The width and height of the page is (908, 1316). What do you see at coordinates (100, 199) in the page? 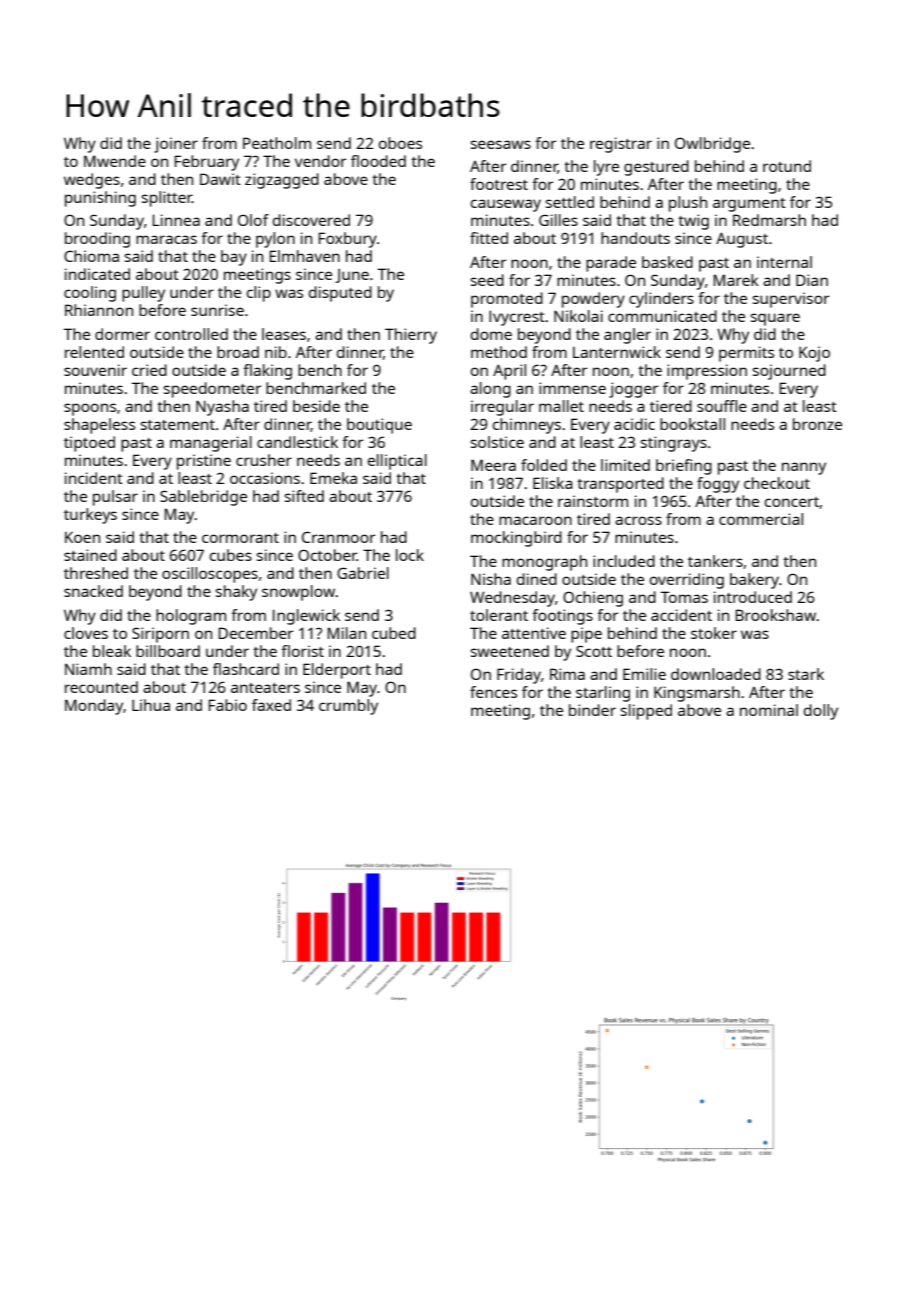
I see `punishing` at bounding box center [100, 199].
